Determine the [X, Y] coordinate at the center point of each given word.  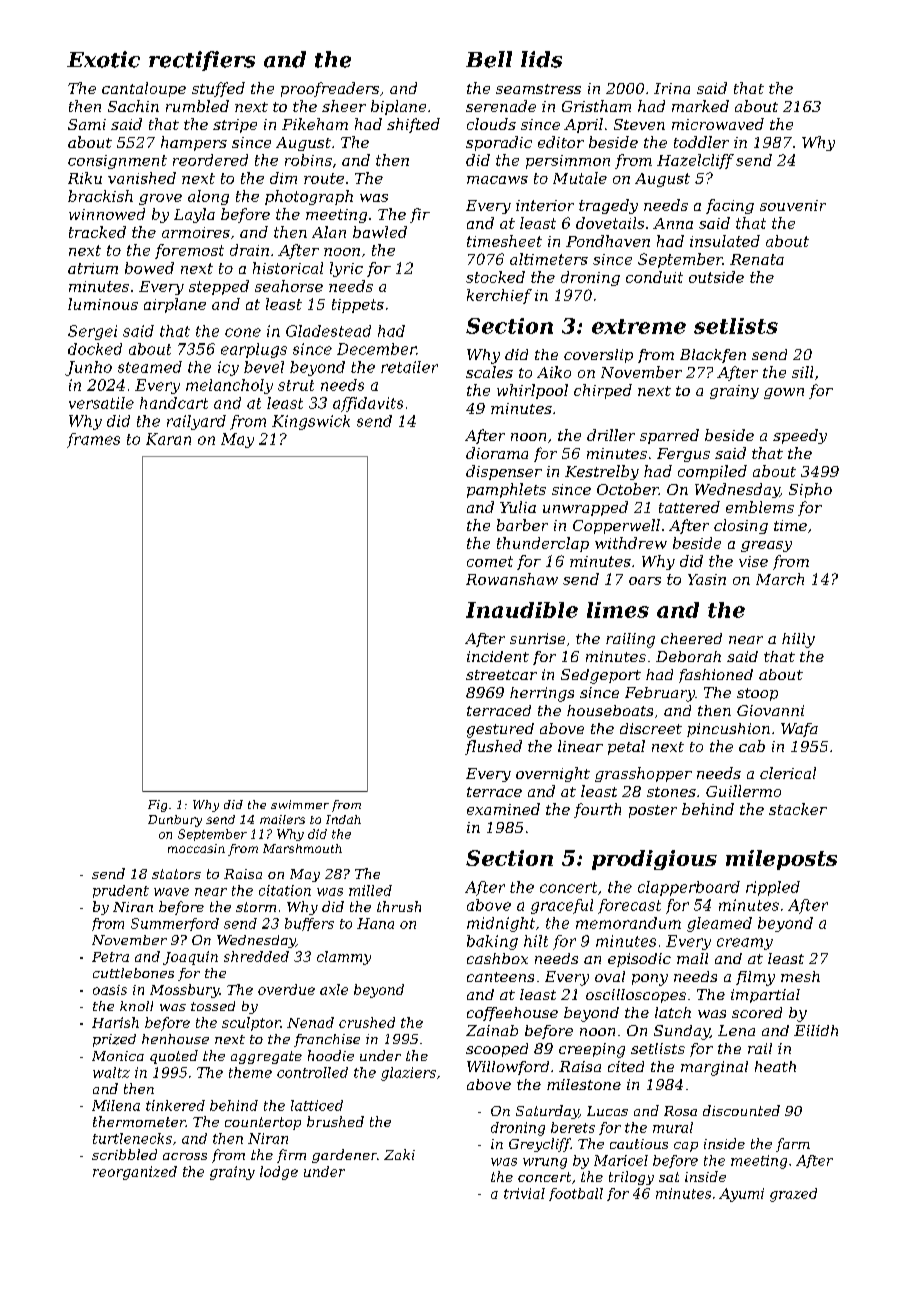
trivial [524, 1193]
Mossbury [185, 991]
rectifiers [202, 61]
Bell [489, 59]
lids [541, 59]
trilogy [631, 1178]
